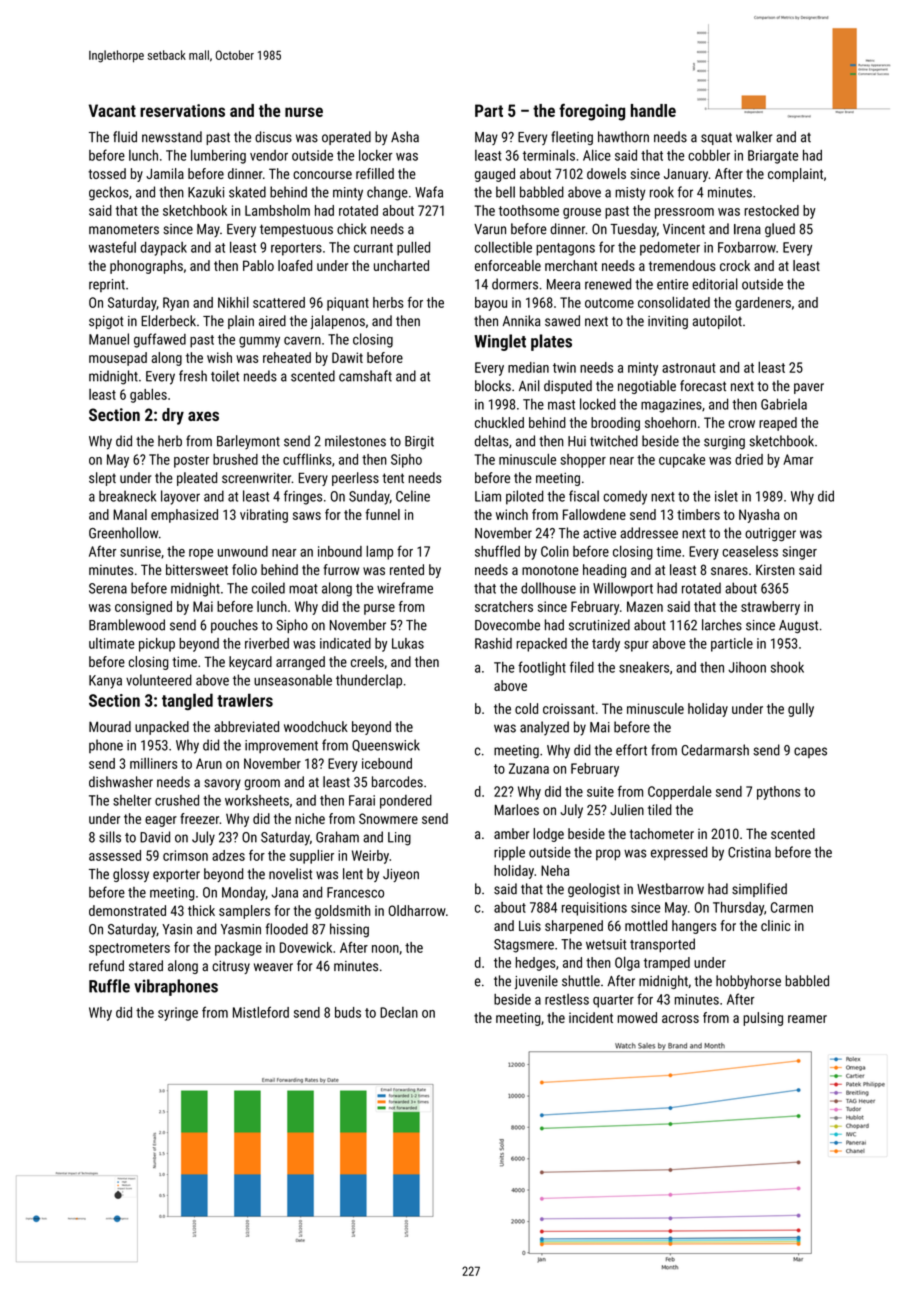  I want to click on Declan, so click(399, 1012).
